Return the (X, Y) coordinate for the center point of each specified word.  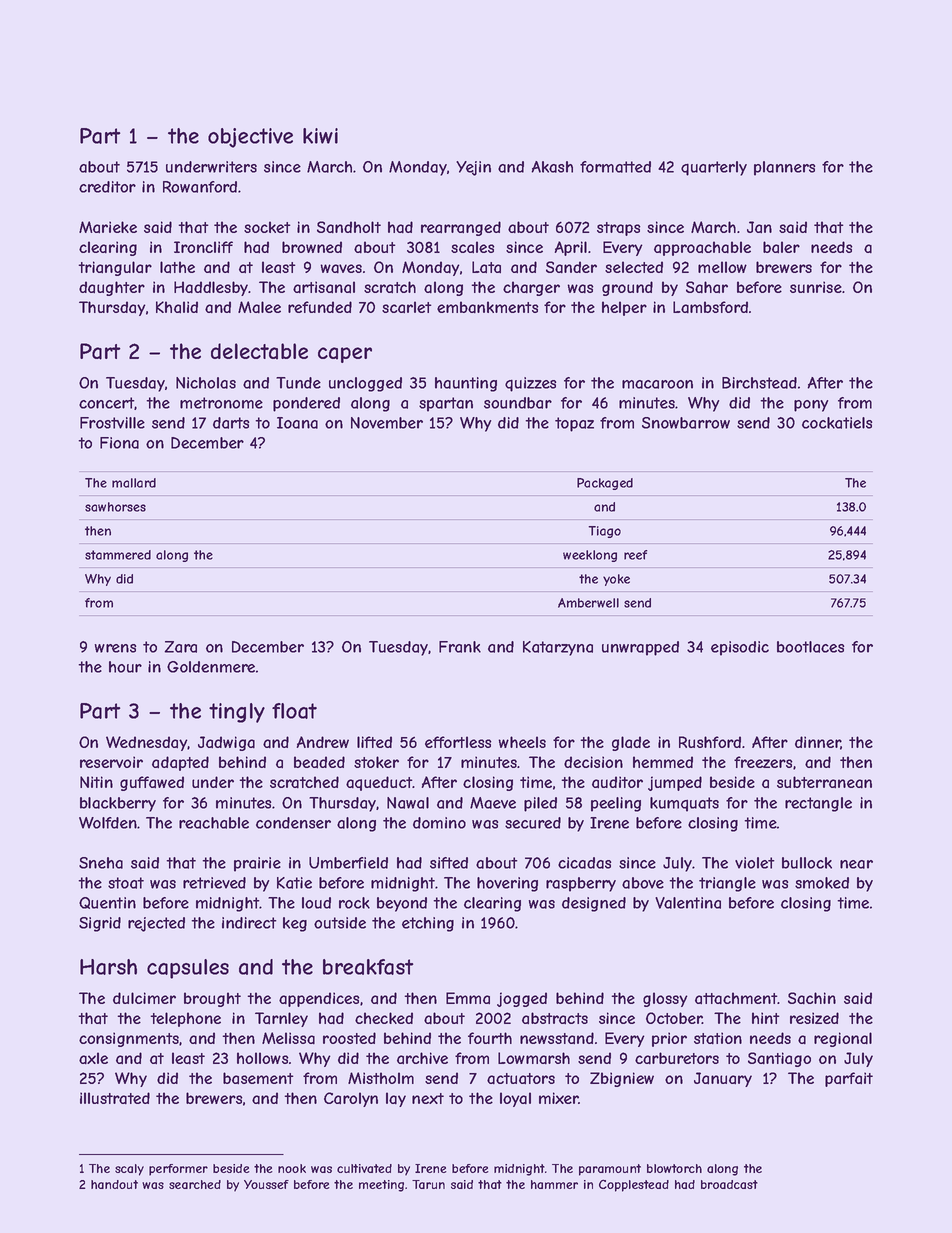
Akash (552, 167)
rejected (156, 924)
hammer (554, 1184)
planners (784, 168)
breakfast (368, 967)
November (387, 423)
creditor (107, 187)
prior (669, 1039)
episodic (740, 648)
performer (178, 1170)
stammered (118, 555)
